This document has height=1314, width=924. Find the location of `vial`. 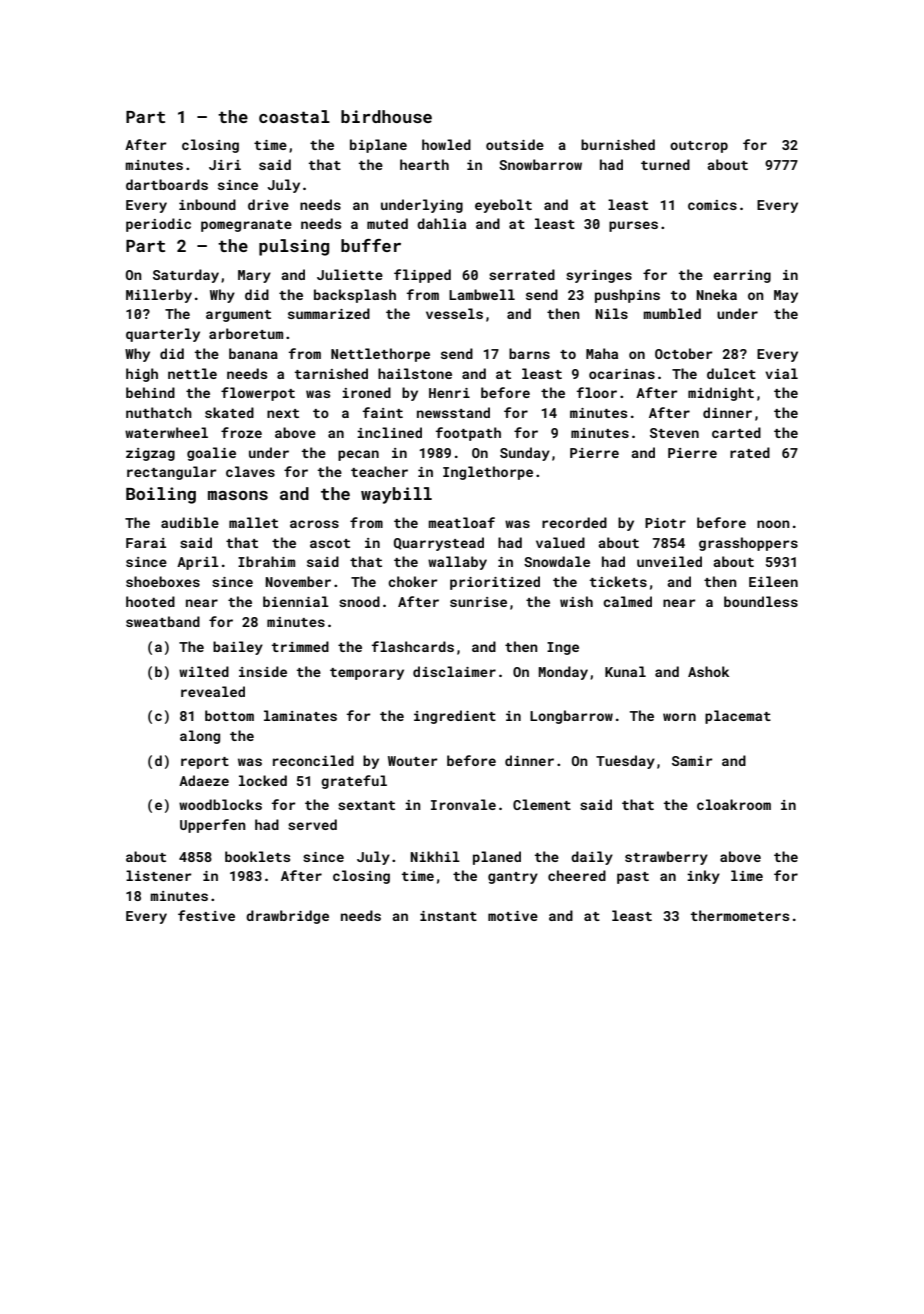

vial is located at coordinates (781, 373).
